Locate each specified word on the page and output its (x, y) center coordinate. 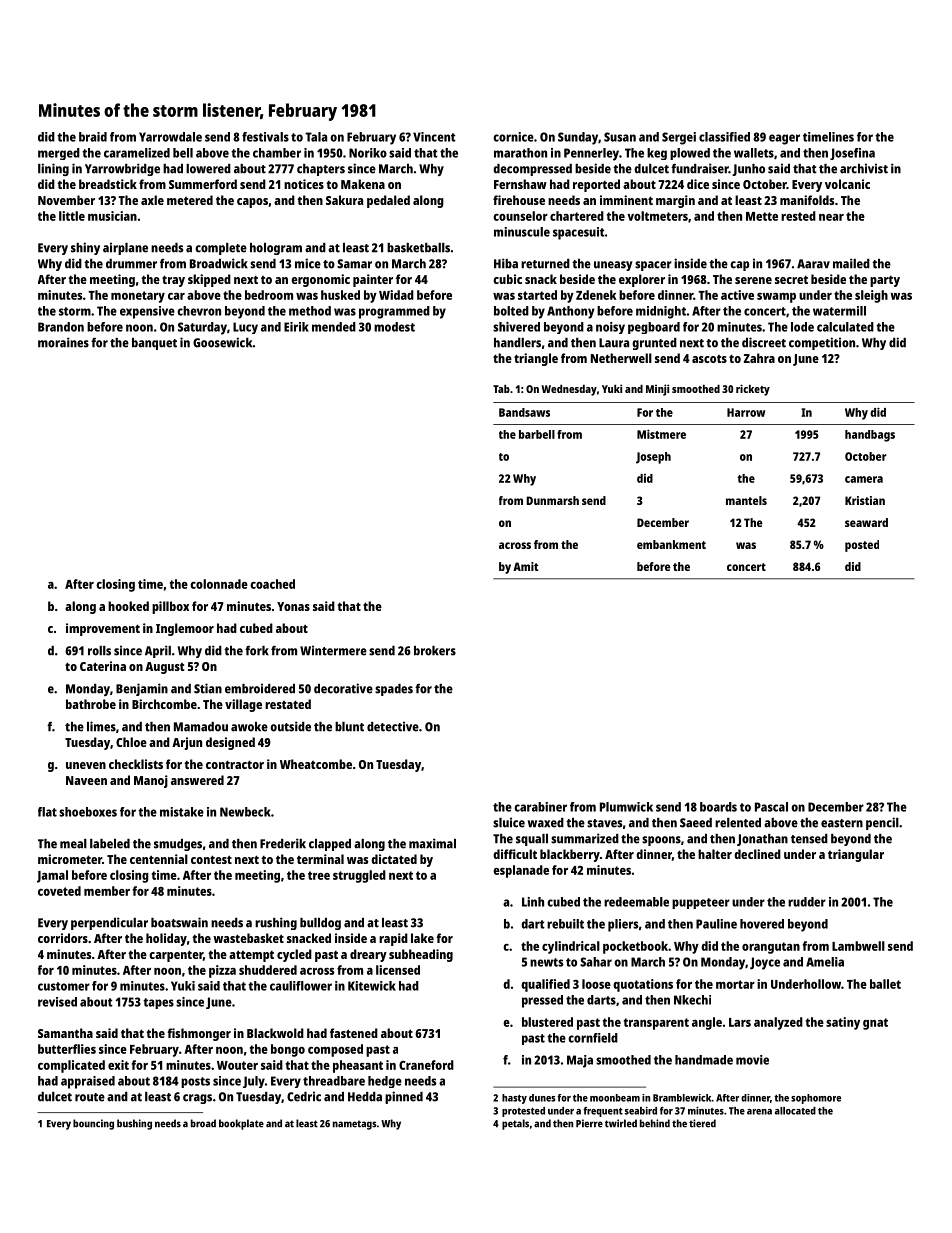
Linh (533, 902)
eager (784, 139)
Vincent (434, 137)
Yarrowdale (170, 137)
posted (862, 546)
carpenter (176, 956)
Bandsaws (524, 412)
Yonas (293, 606)
